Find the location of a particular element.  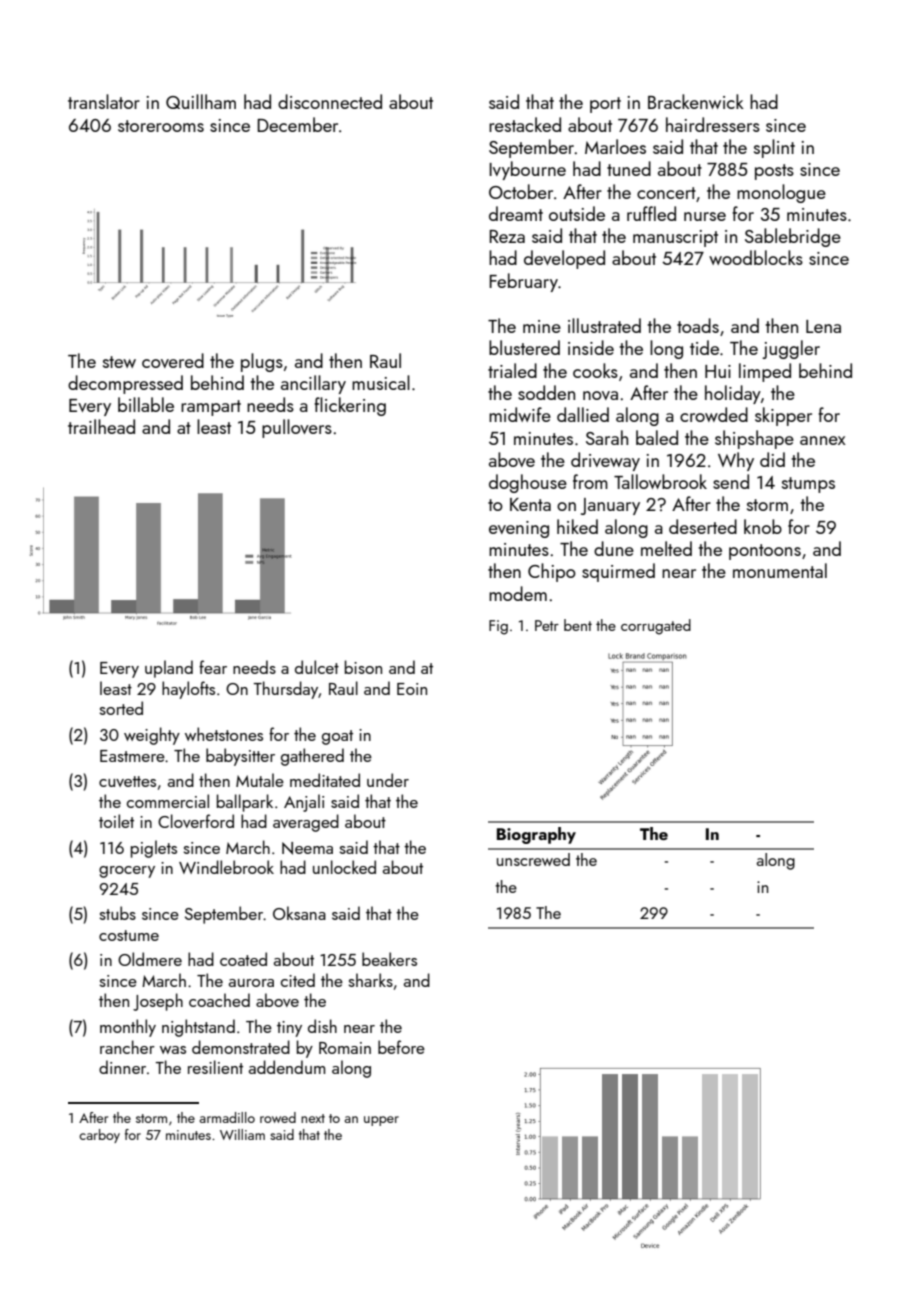

beakers is located at coordinates (389, 959).
